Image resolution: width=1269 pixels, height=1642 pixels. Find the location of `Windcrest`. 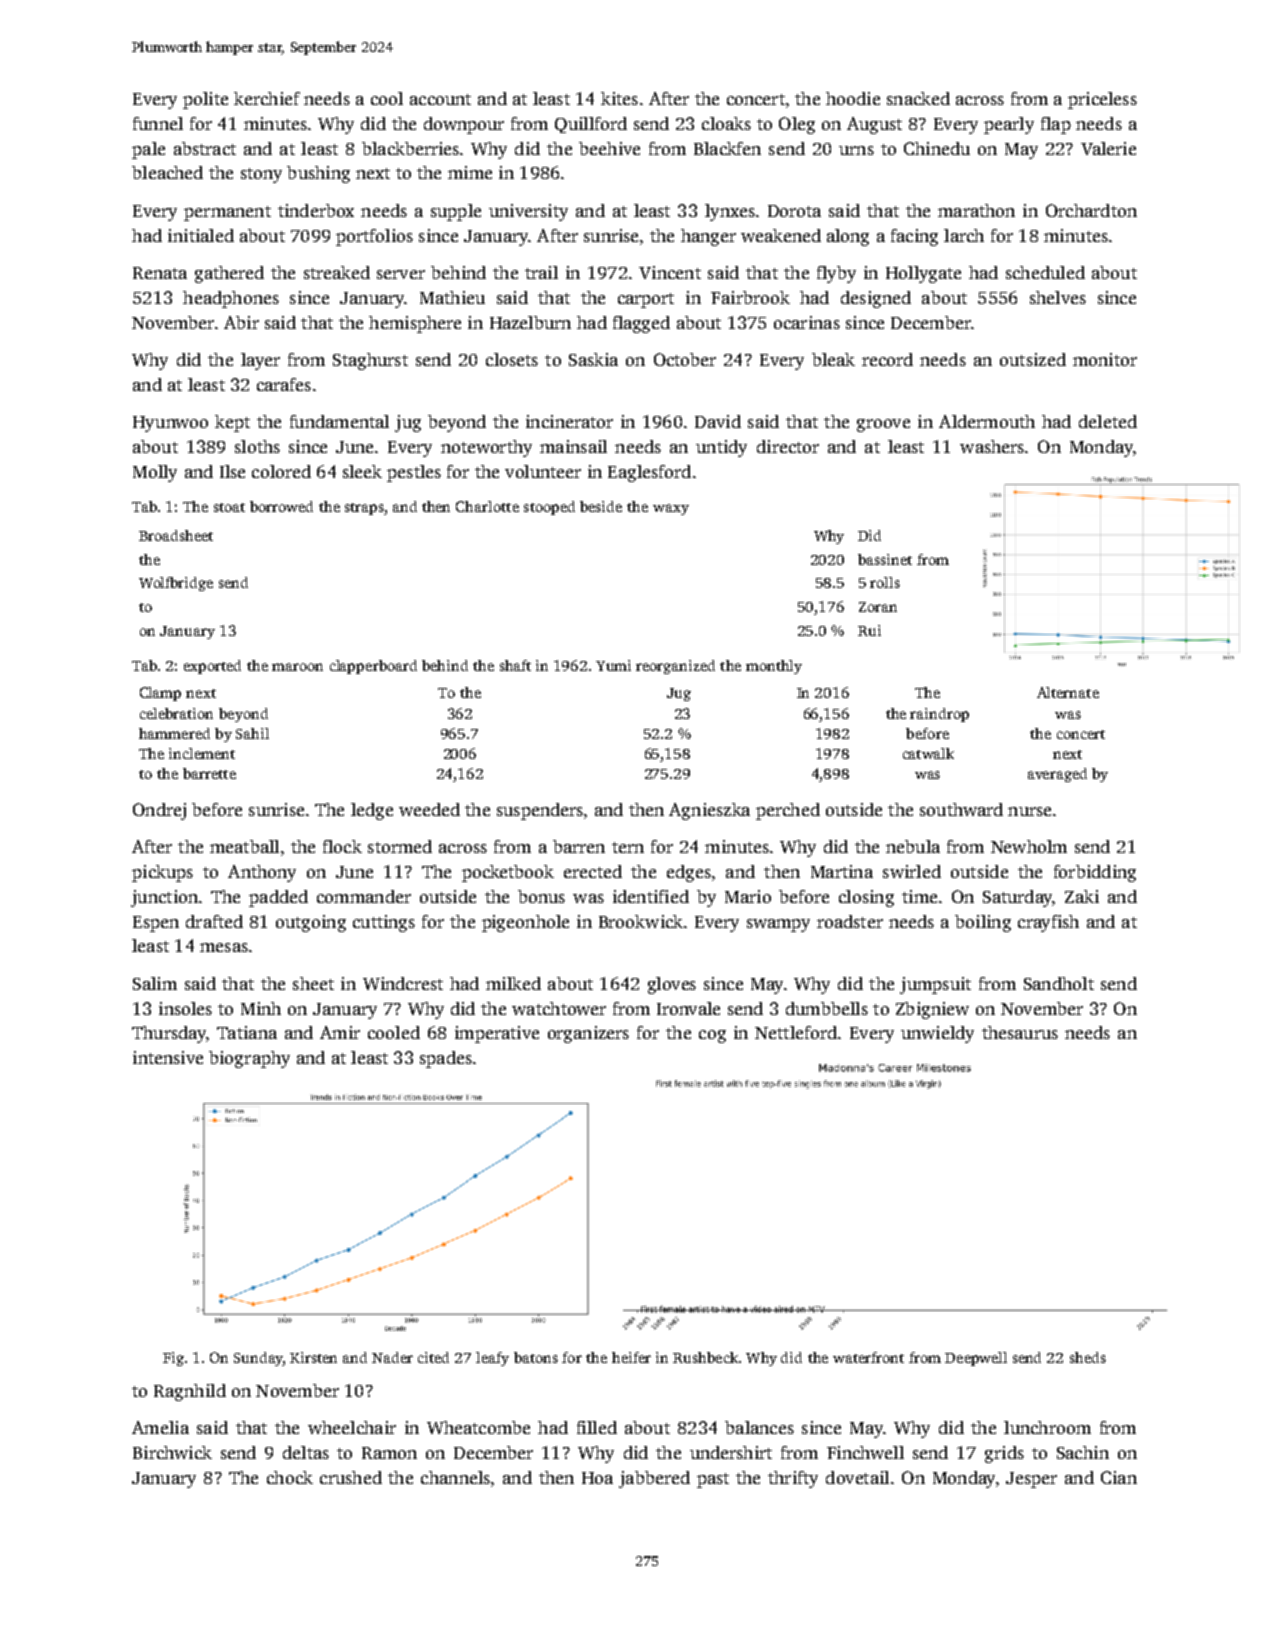

Windcrest is located at coordinates (403, 983).
